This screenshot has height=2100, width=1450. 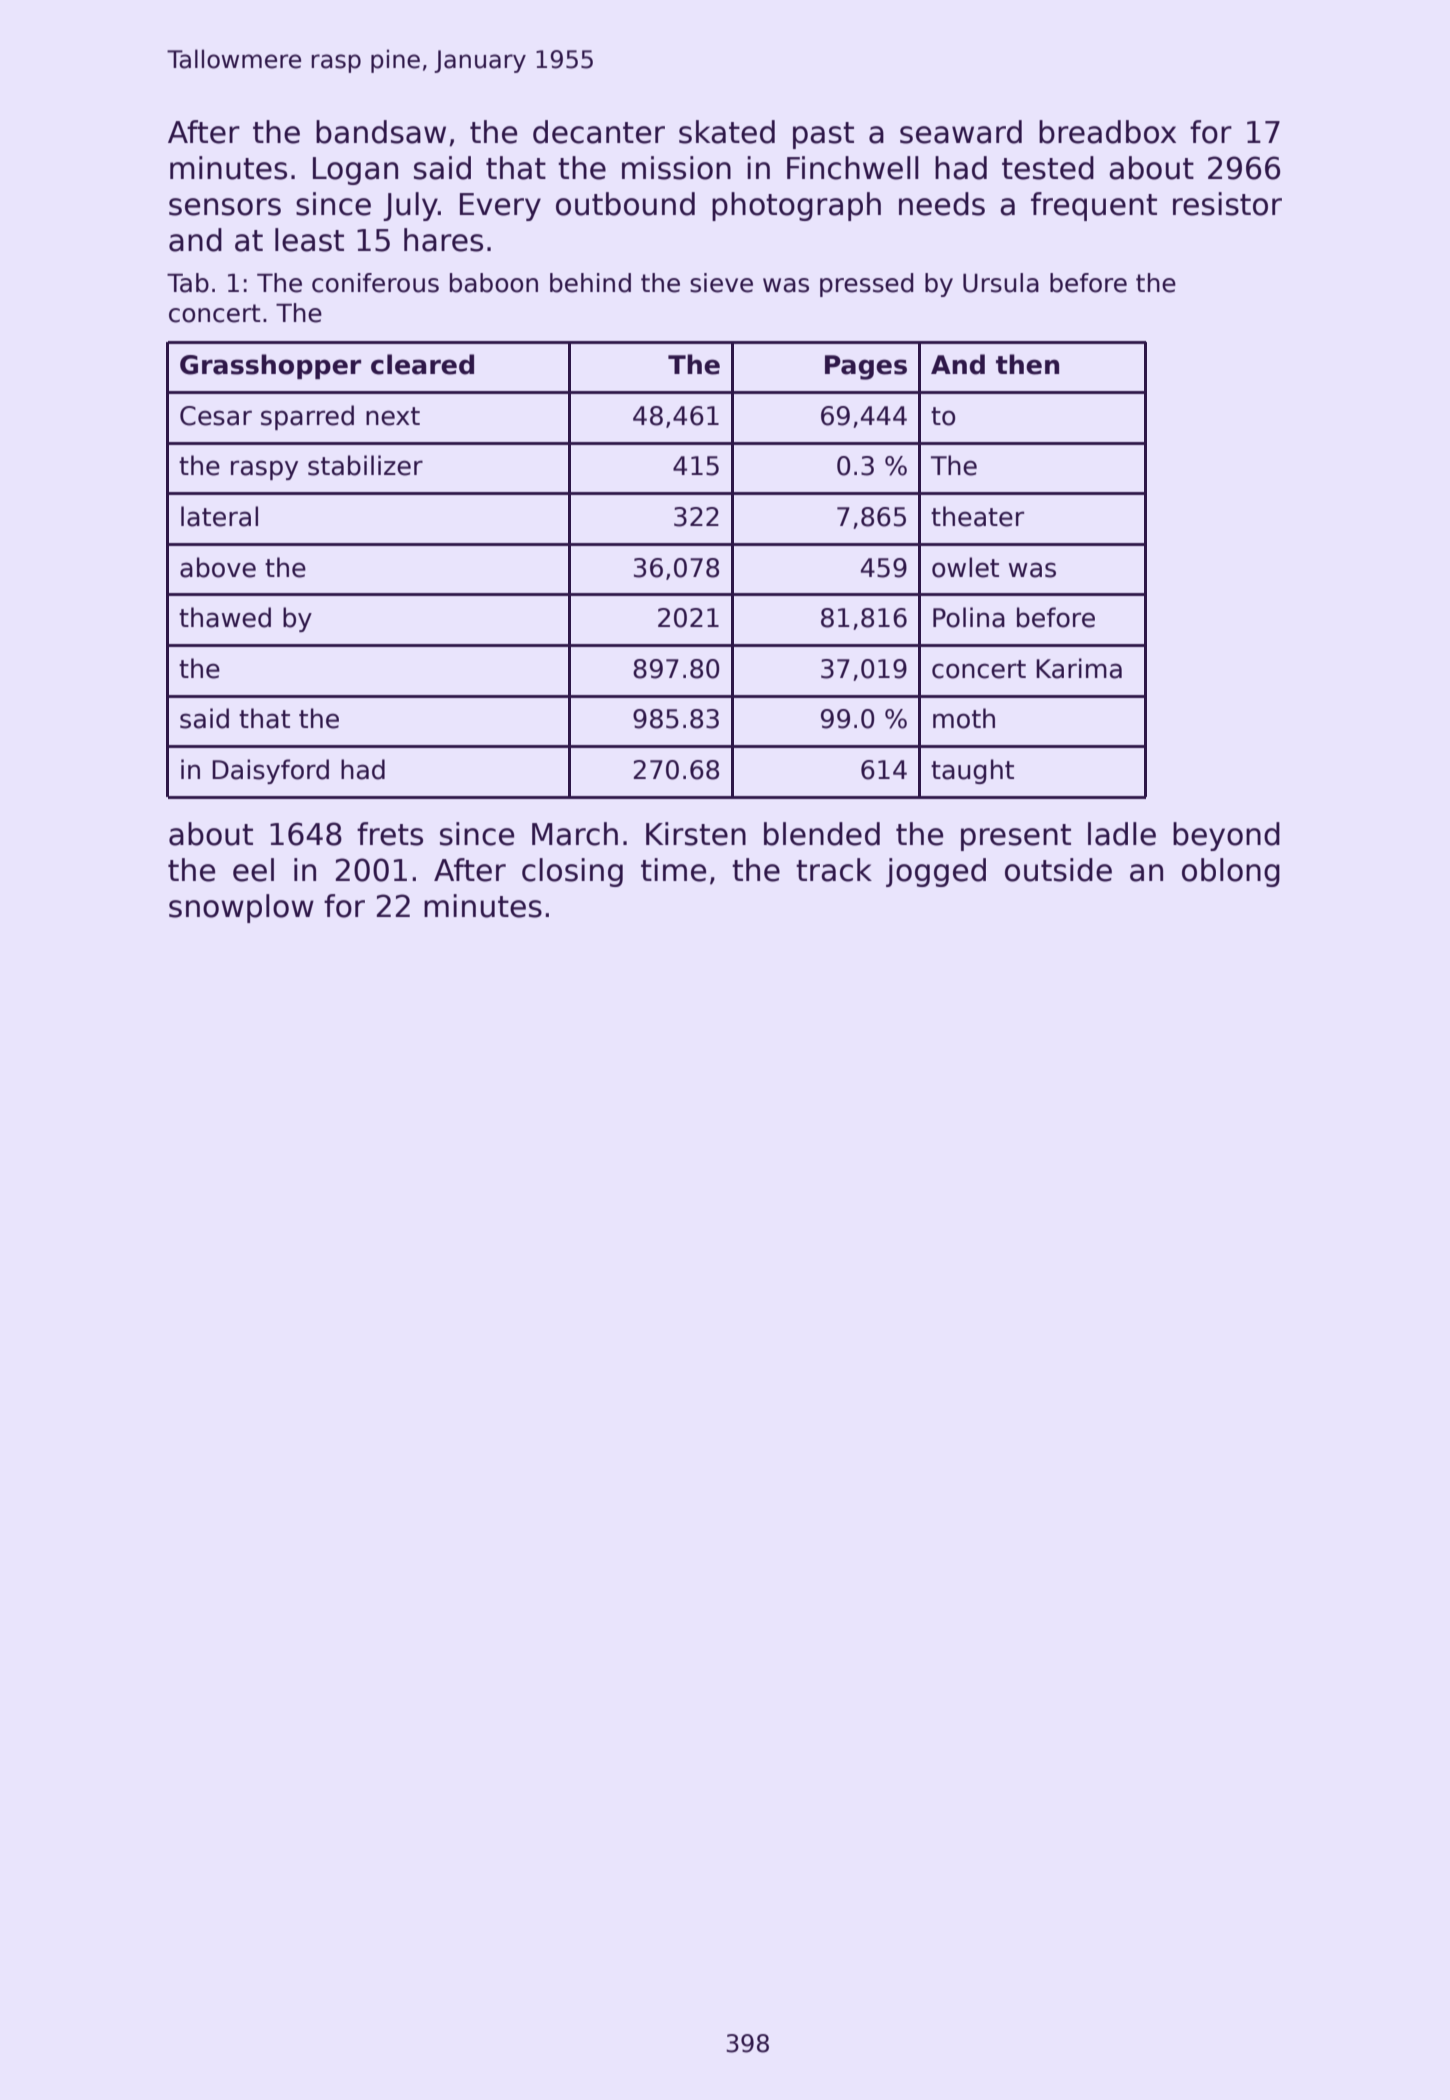 I want to click on moth, so click(x=964, y=718).
